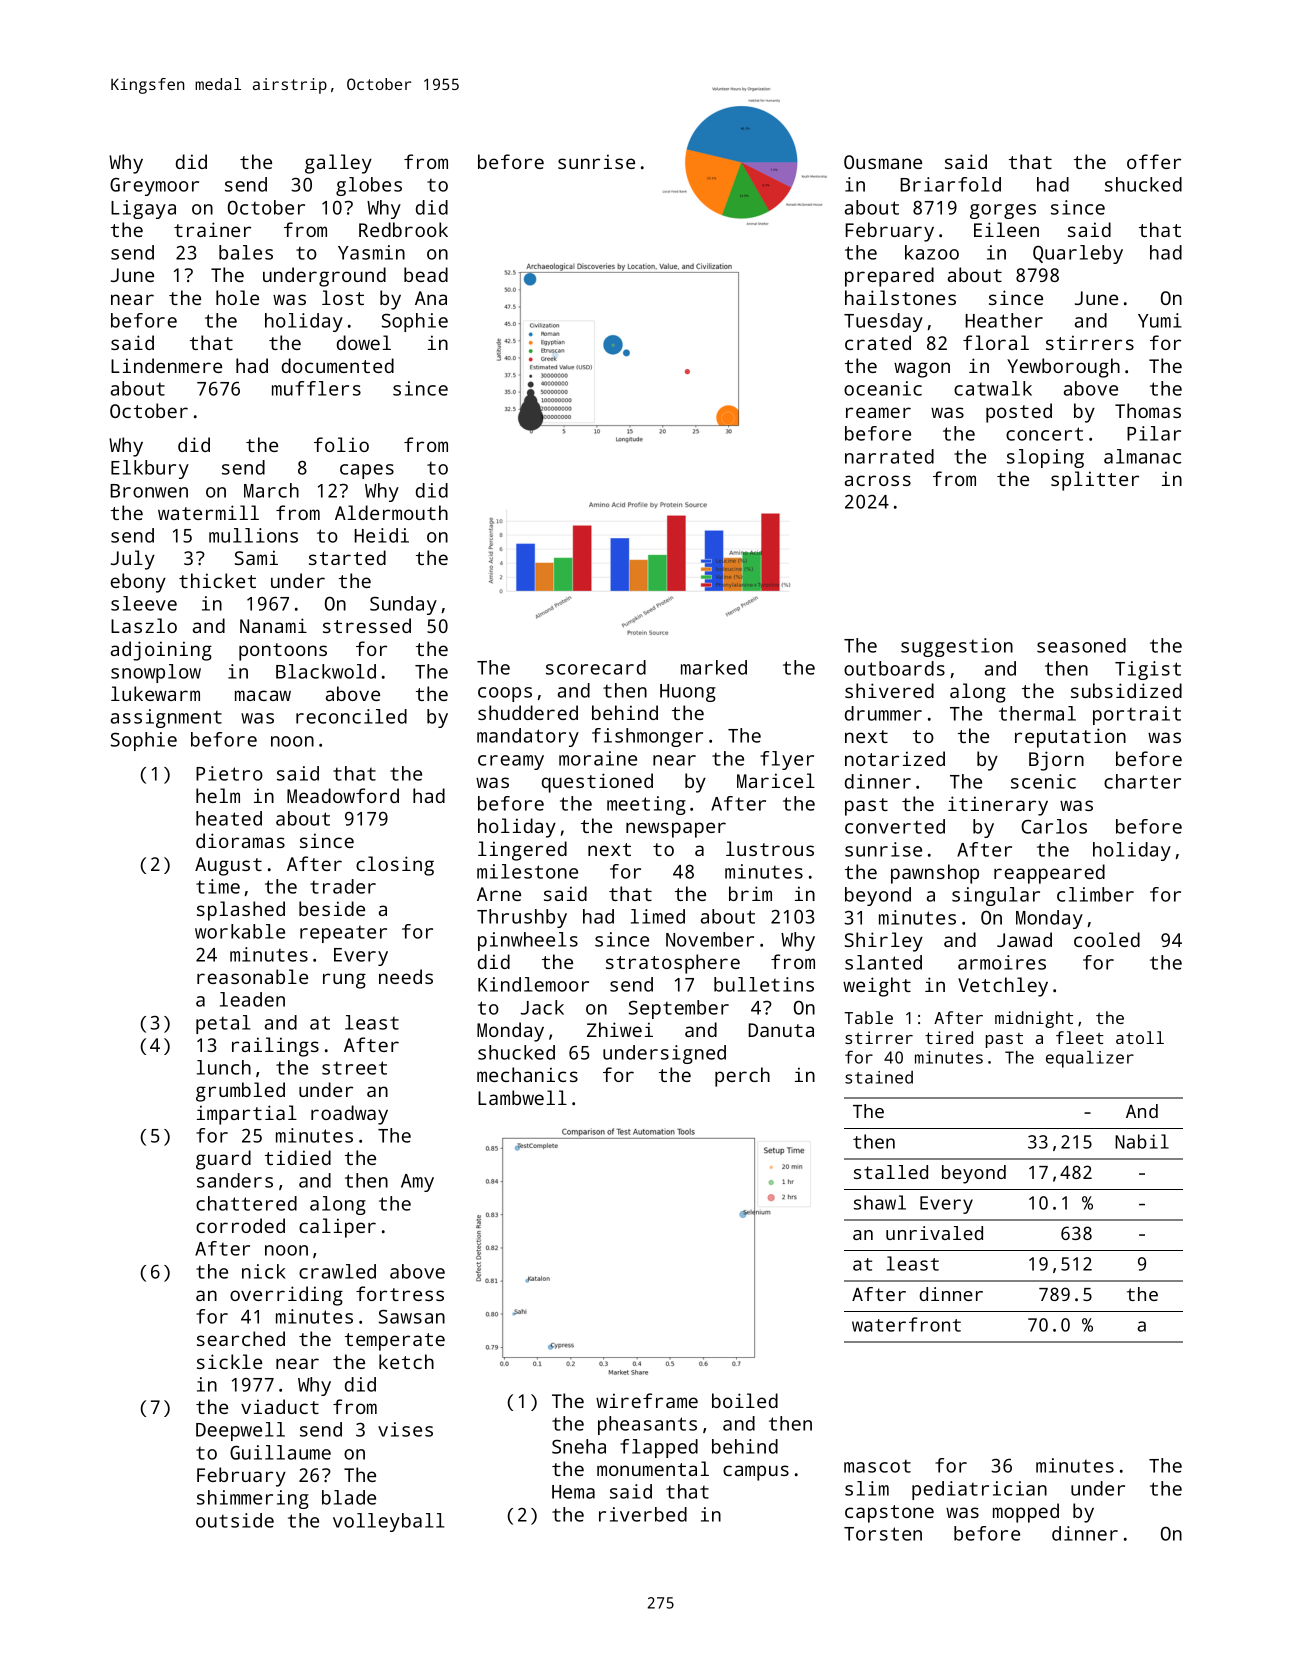 This image has height=1674, width=1293. Describe the element at coordinates (522, 918) in the image. I see `Thrushby` at that location.
